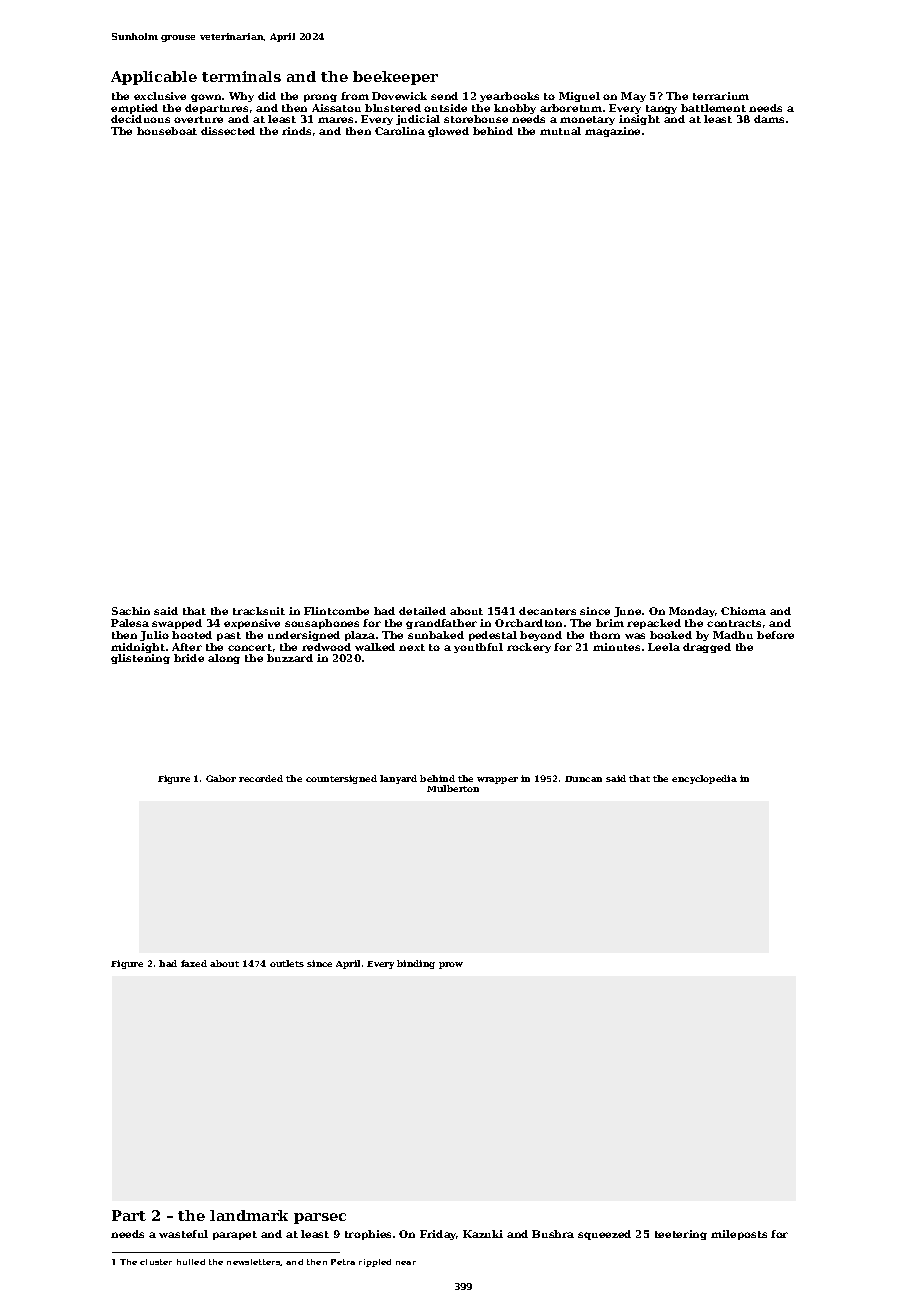  I want to click on wasteful, so click(183, 1234).
